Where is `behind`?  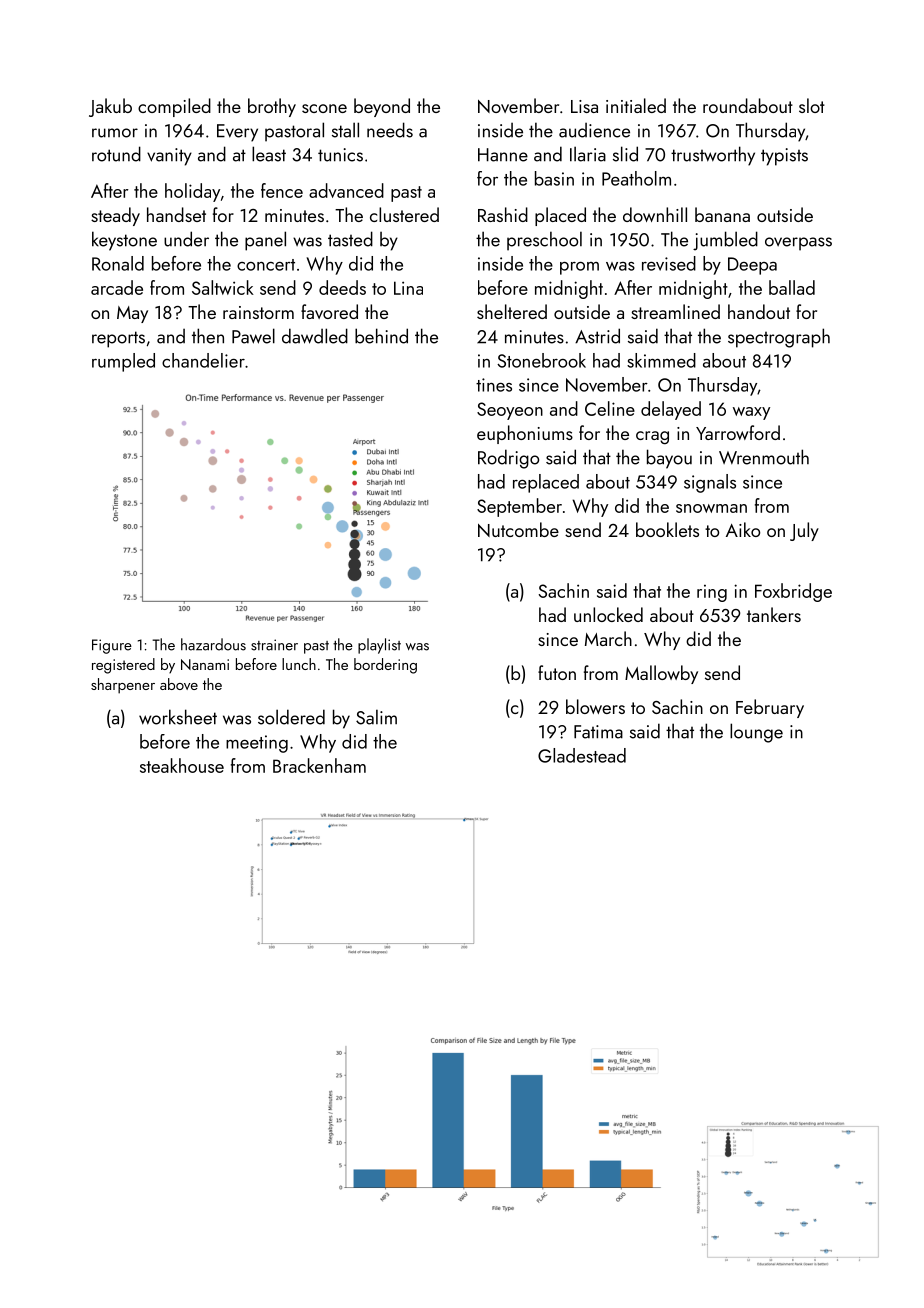
behind is located at coordinates (381, 336).
